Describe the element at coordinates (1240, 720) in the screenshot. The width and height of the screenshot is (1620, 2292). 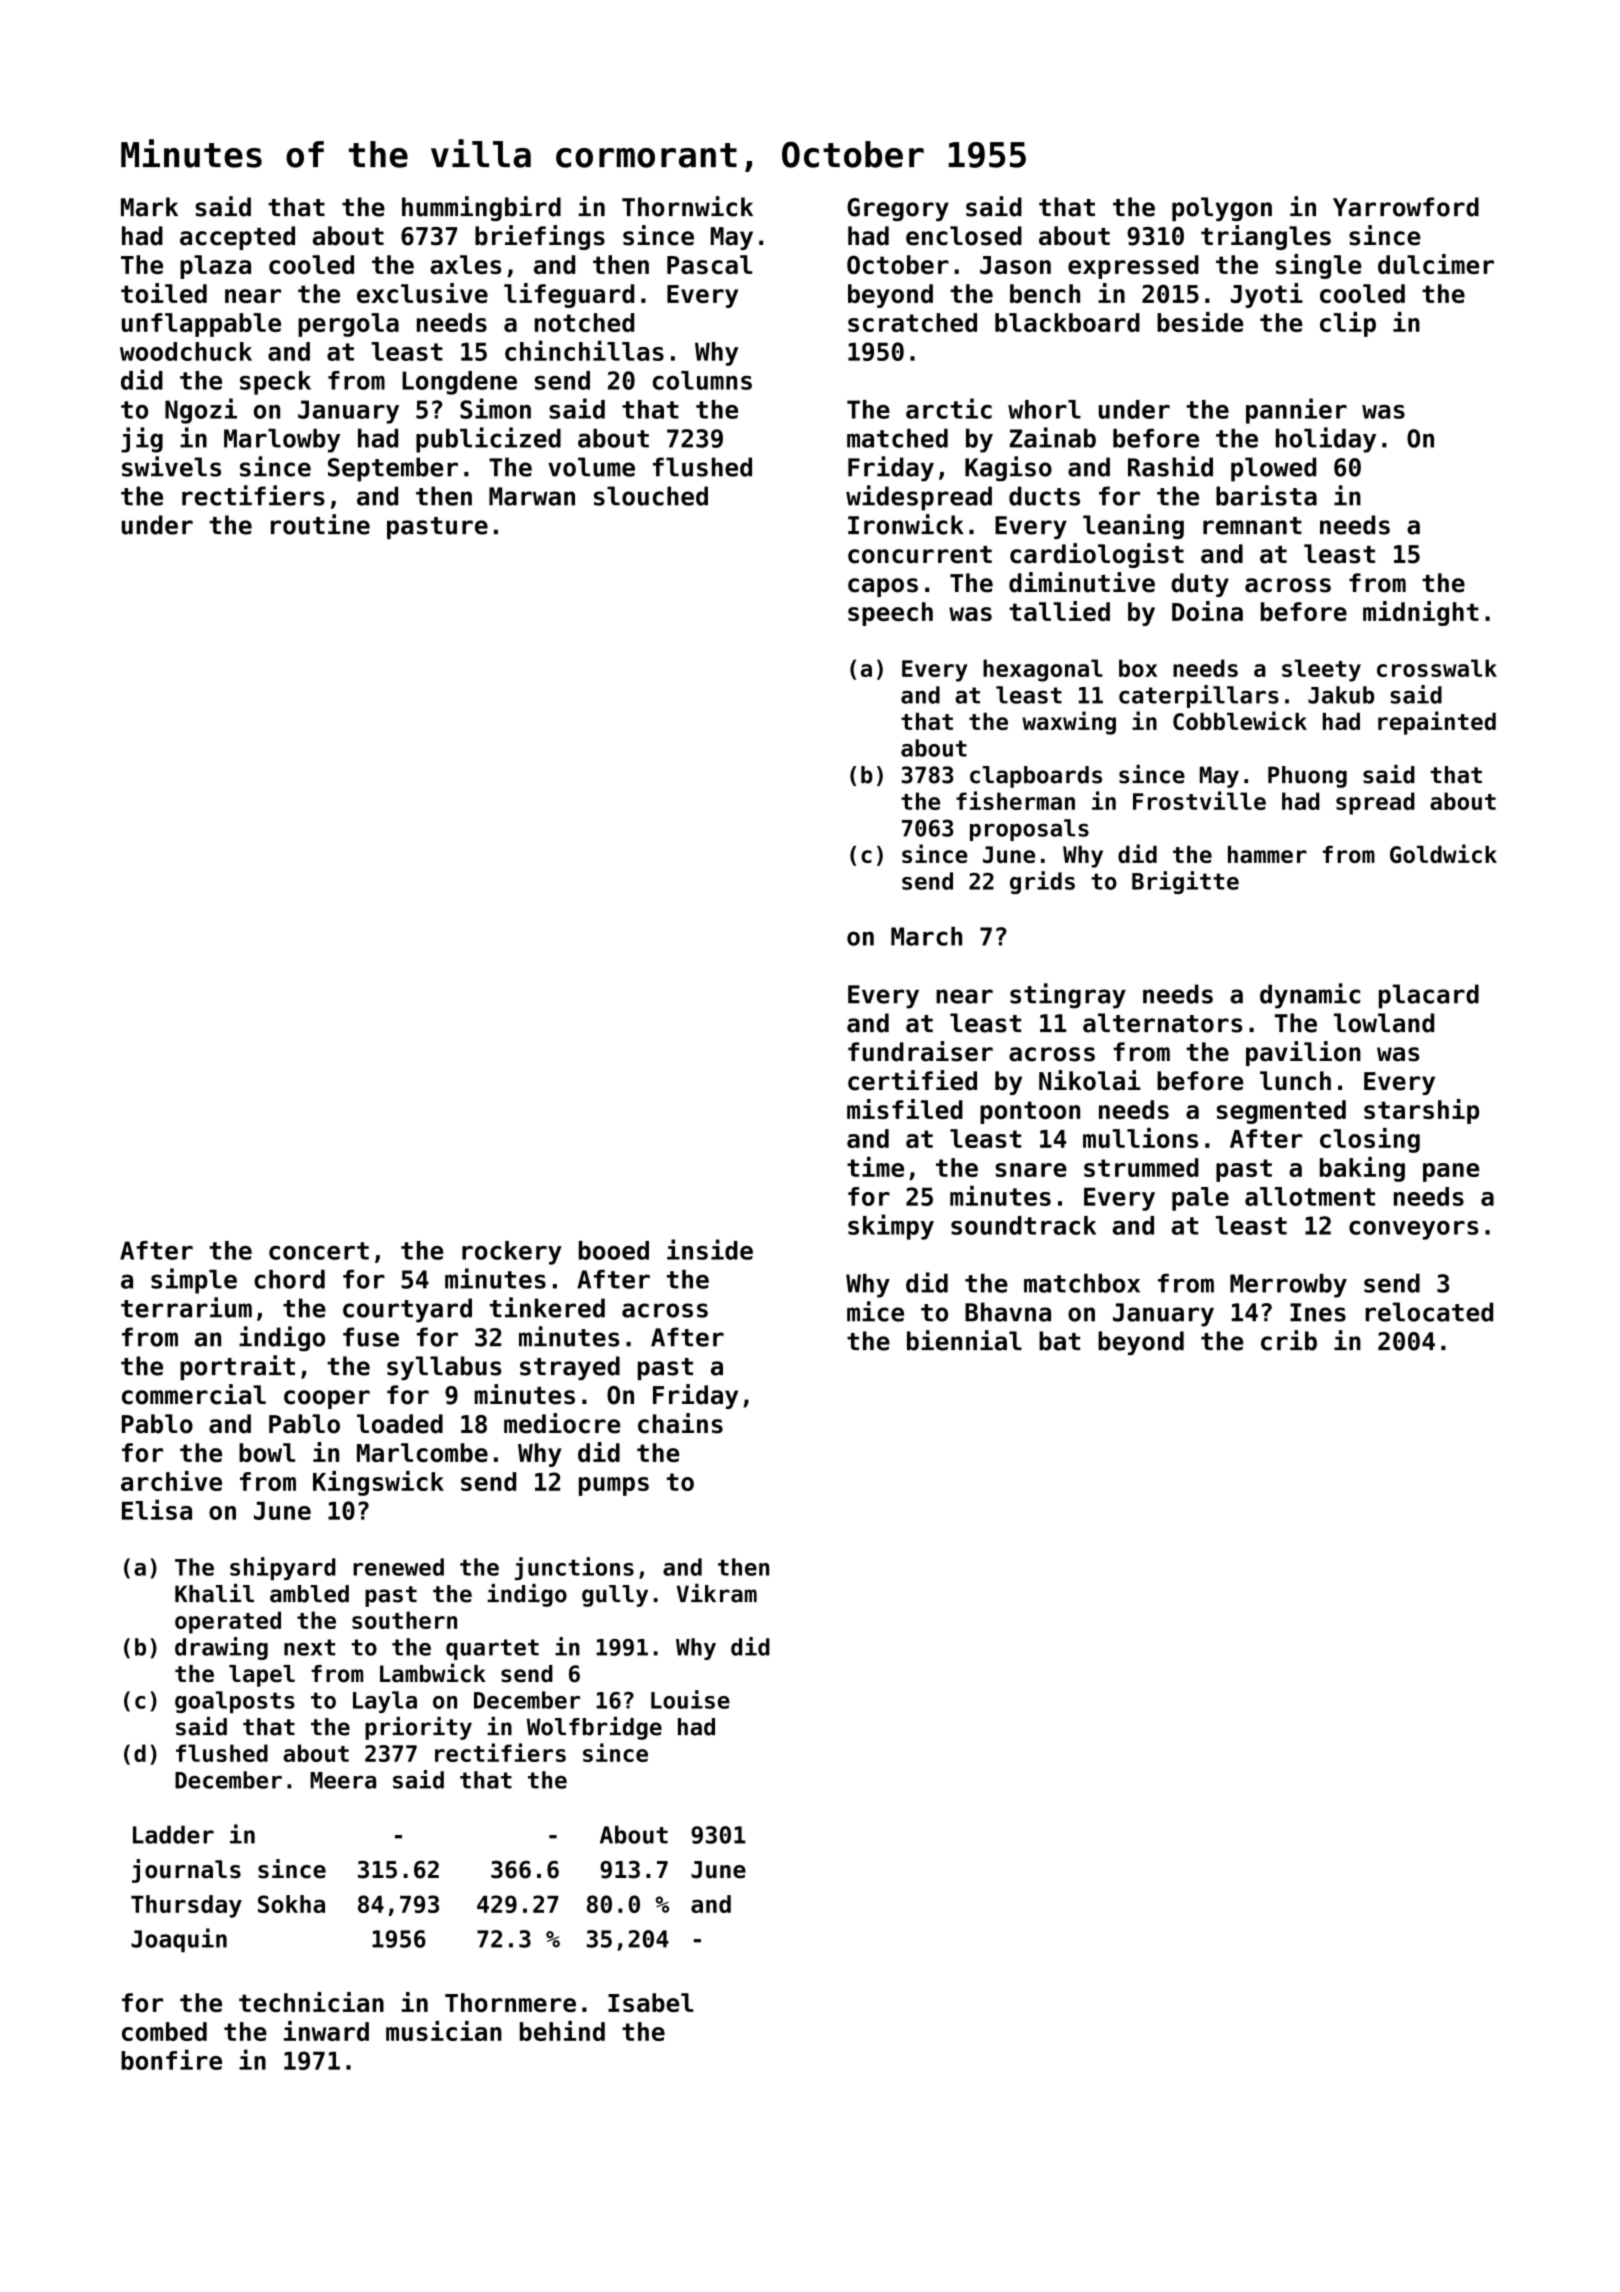
I see `Cobblewick` at that location.
